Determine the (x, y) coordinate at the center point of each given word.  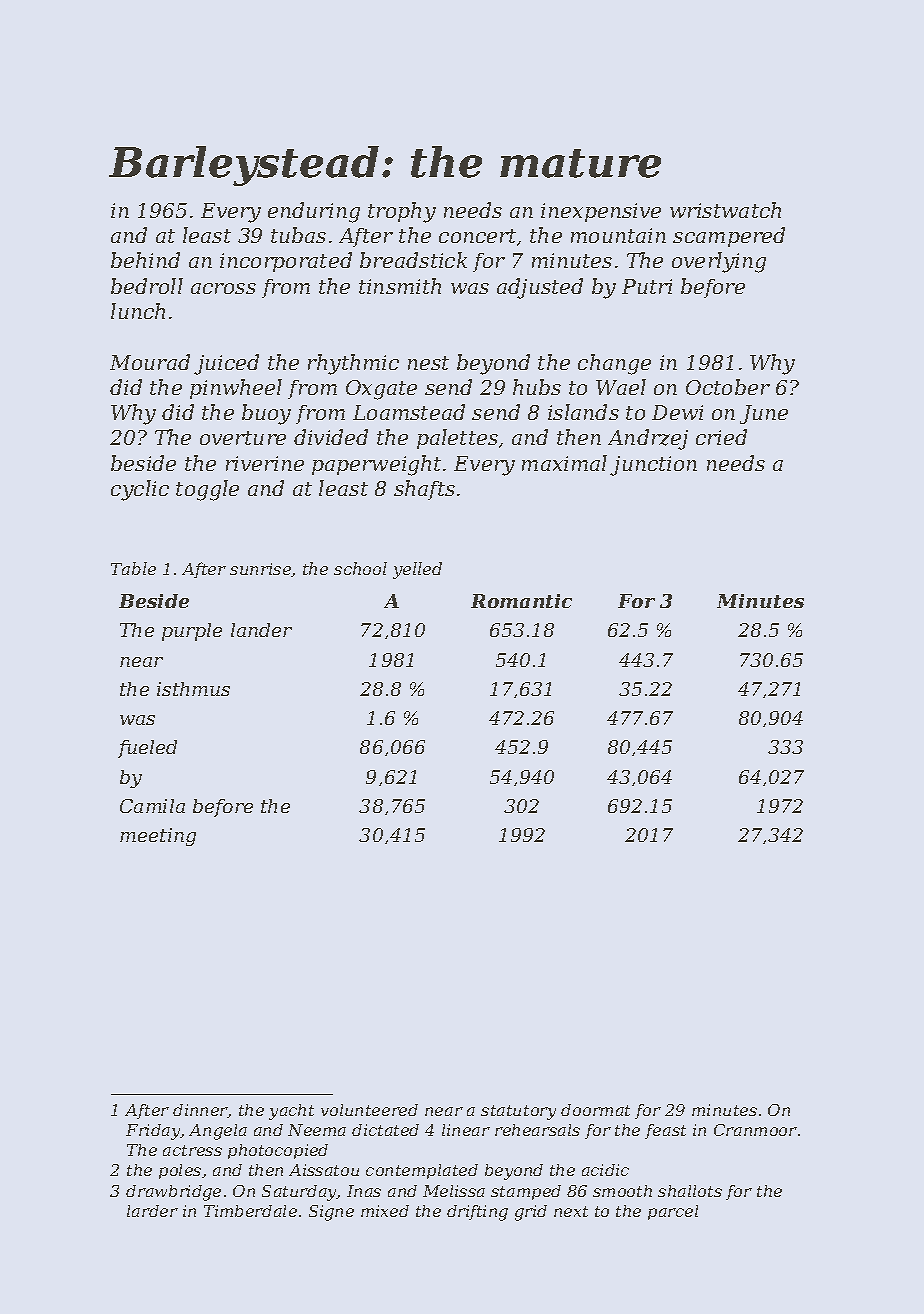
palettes (457, 439)
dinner (200, 1111)
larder (152, 1211)
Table (133, 568)
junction (653, 466)
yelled (417, 570)
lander (261, 630)
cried (721, 437)
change (614, 364)
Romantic (521, 601)
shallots (690, 1191)
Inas (364, 1191)
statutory (518, 1112)
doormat (595, 1110)
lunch (138, 311)
